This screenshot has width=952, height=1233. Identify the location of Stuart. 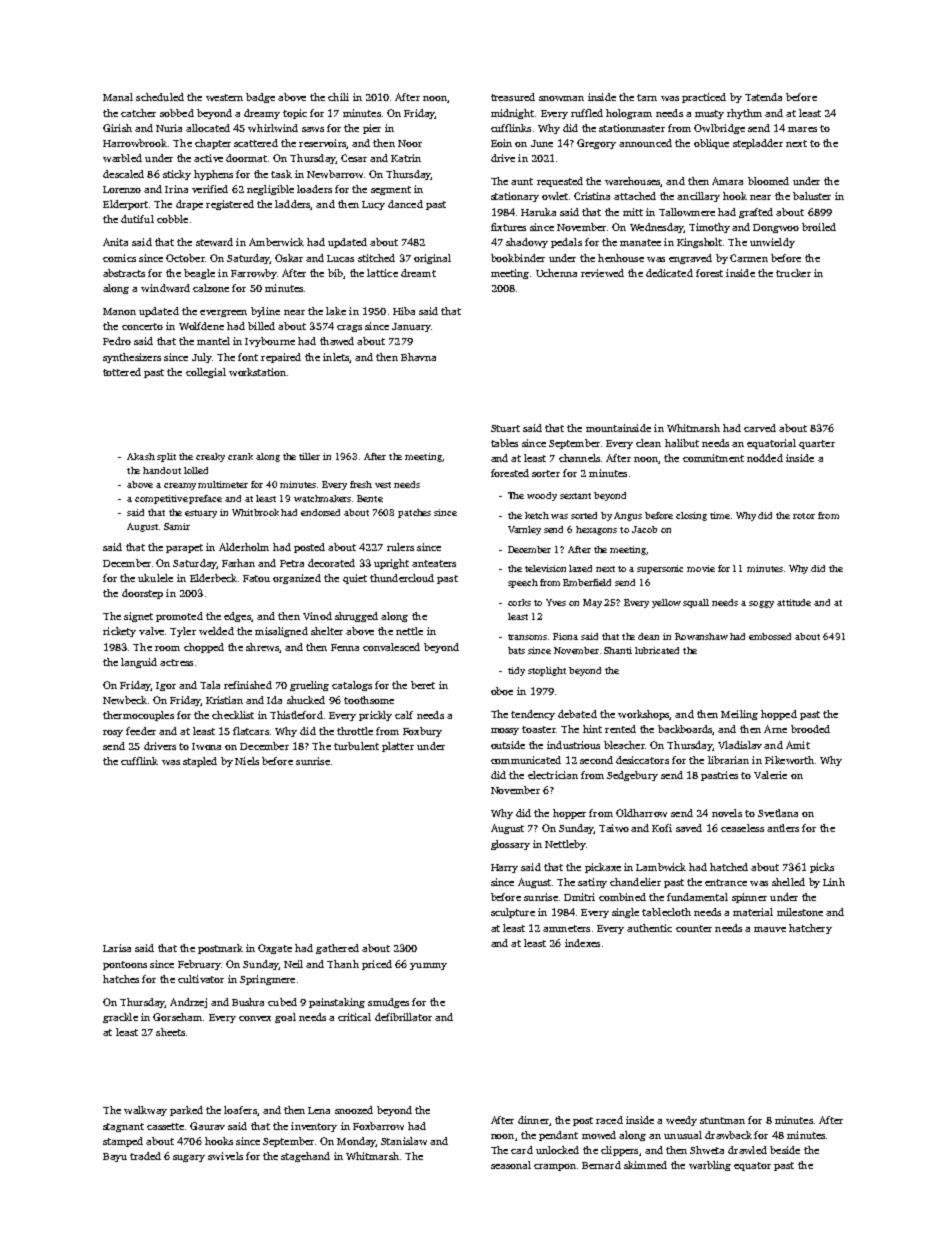
(505, 428).
